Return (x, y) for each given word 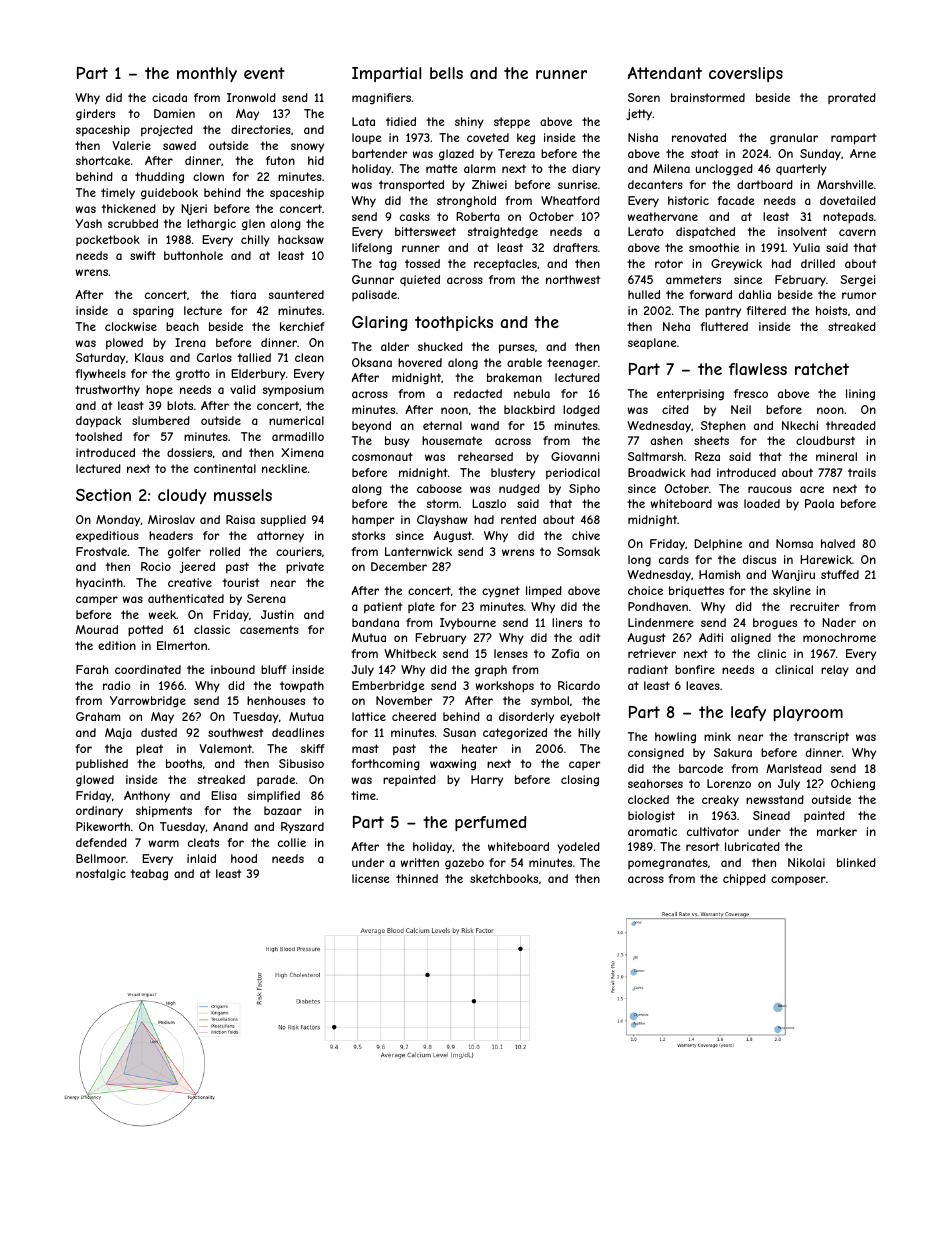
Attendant (665, 73)
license (370, 878)
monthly (207, 74)
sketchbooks (504, 878)
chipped (744, 880)
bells (446, 73)
